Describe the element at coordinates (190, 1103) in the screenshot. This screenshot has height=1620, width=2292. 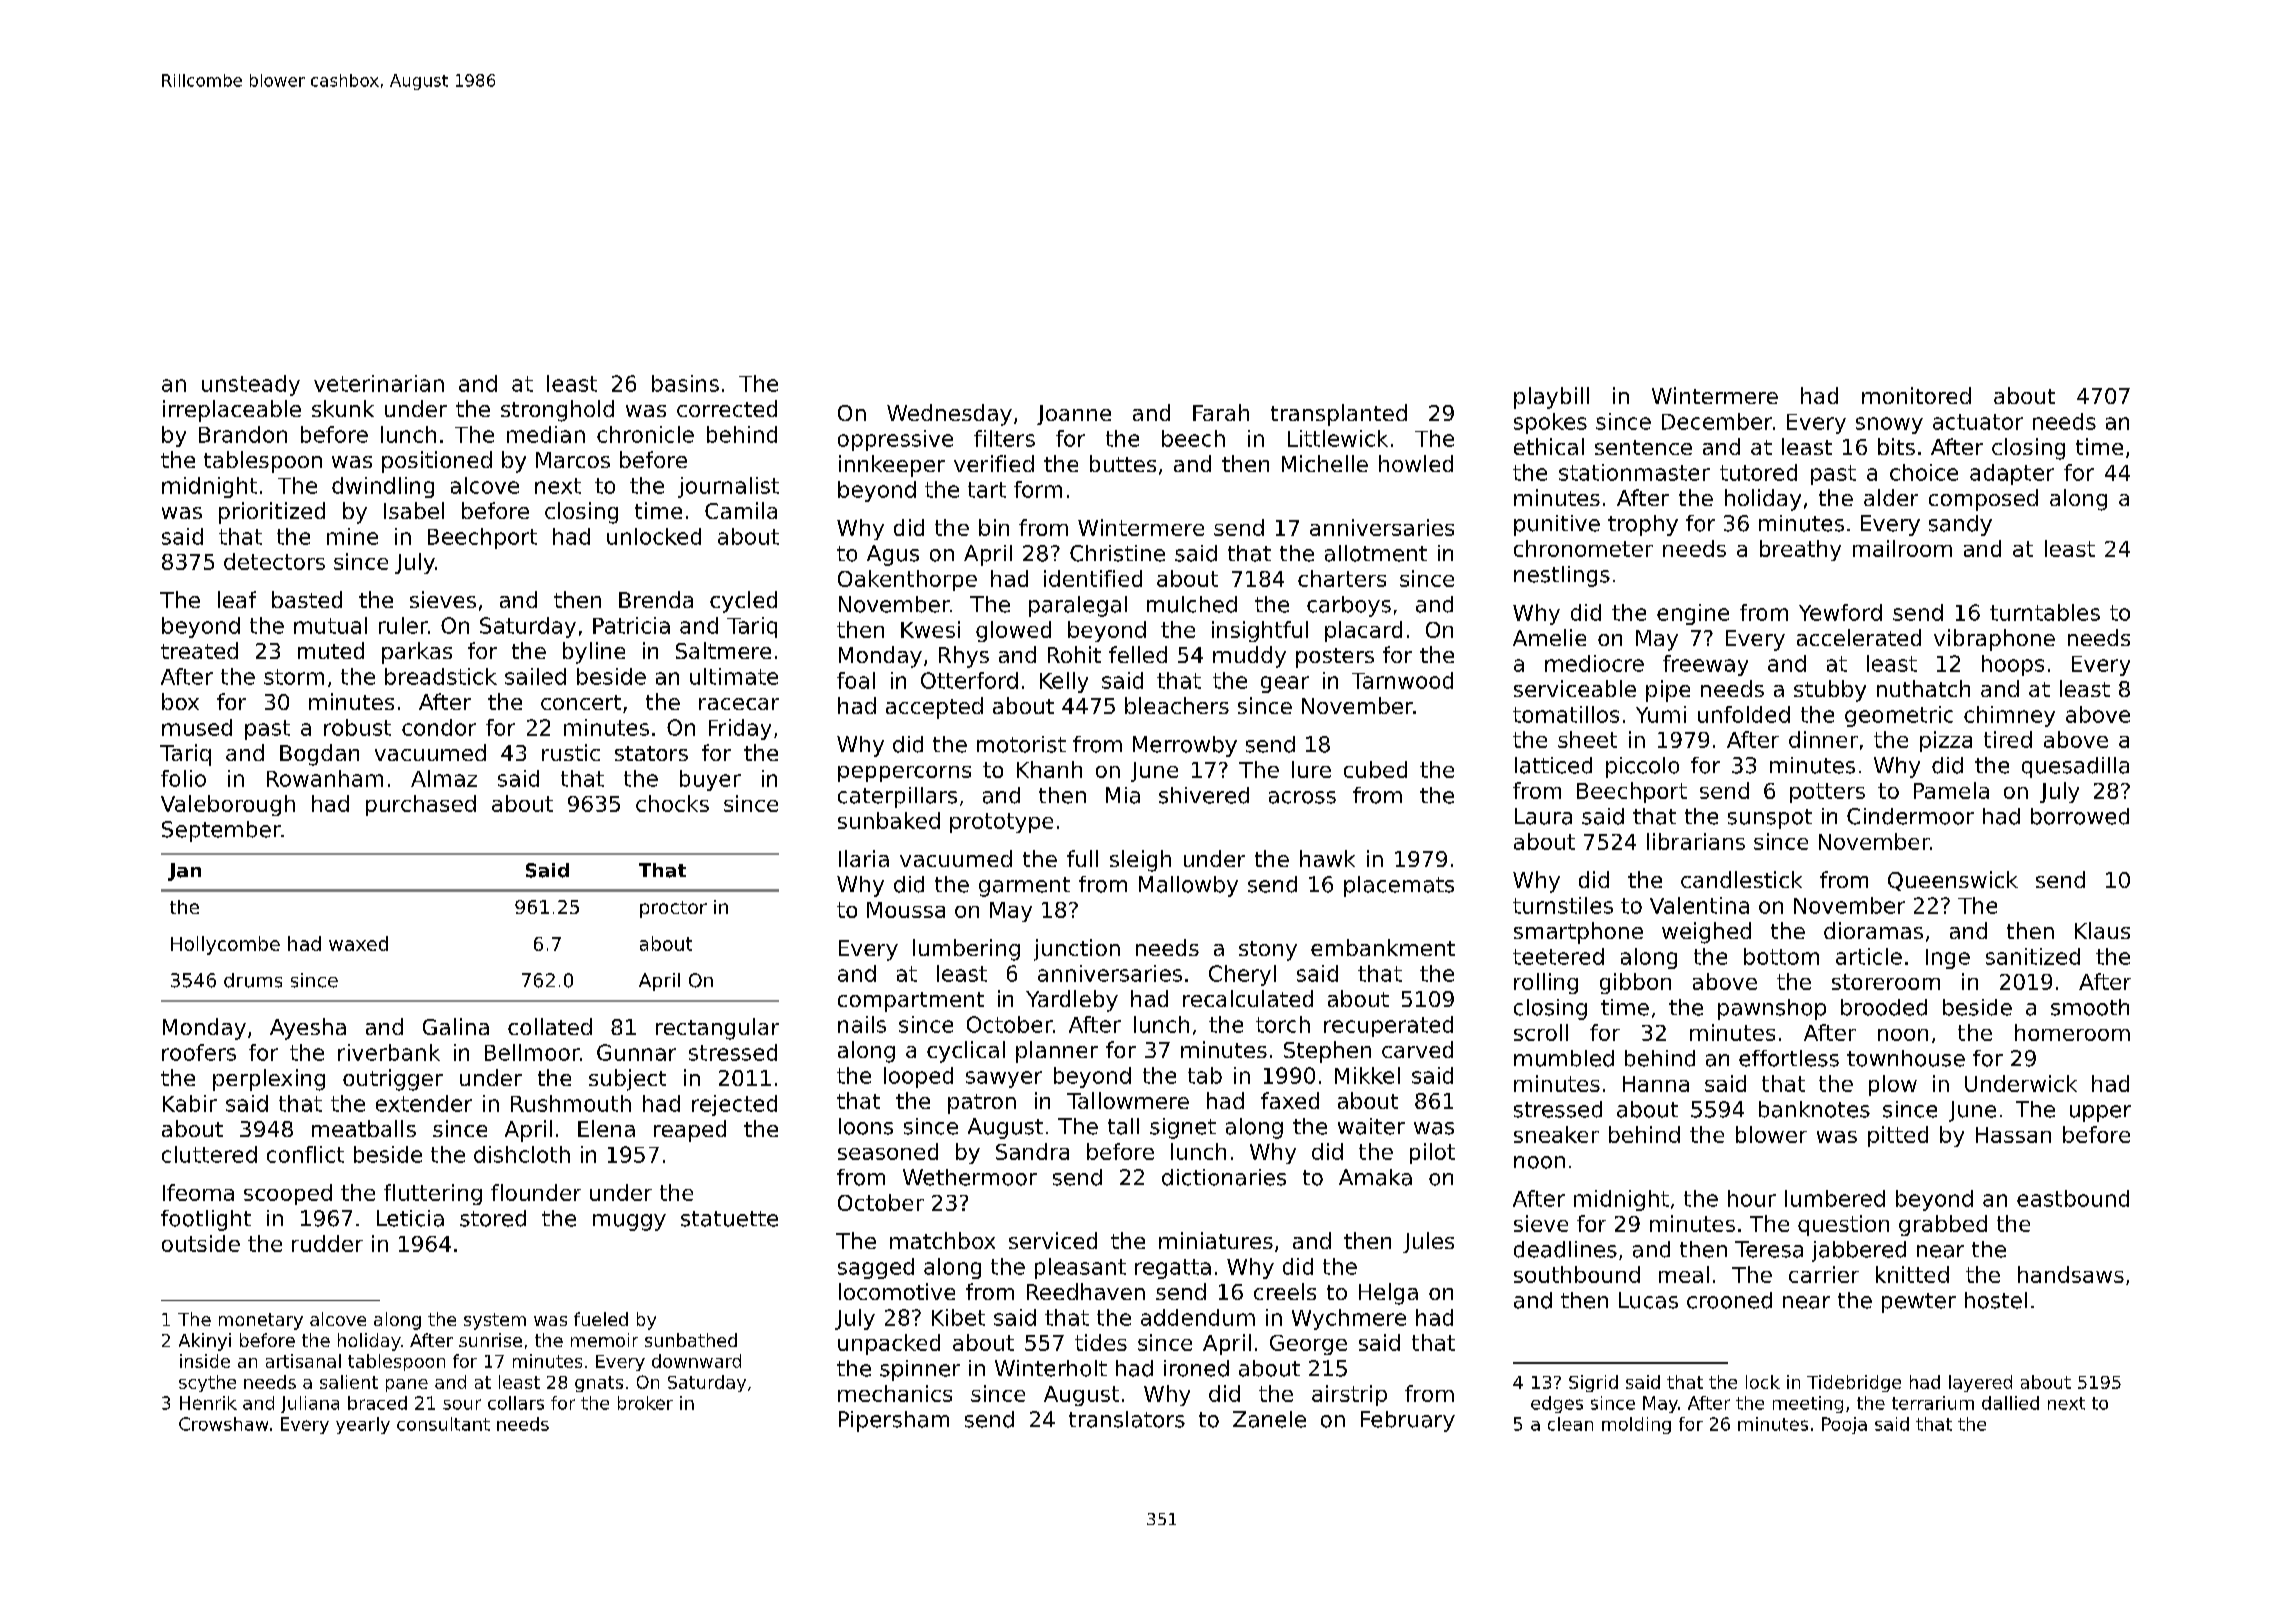
I see `Kabir` at that location.
